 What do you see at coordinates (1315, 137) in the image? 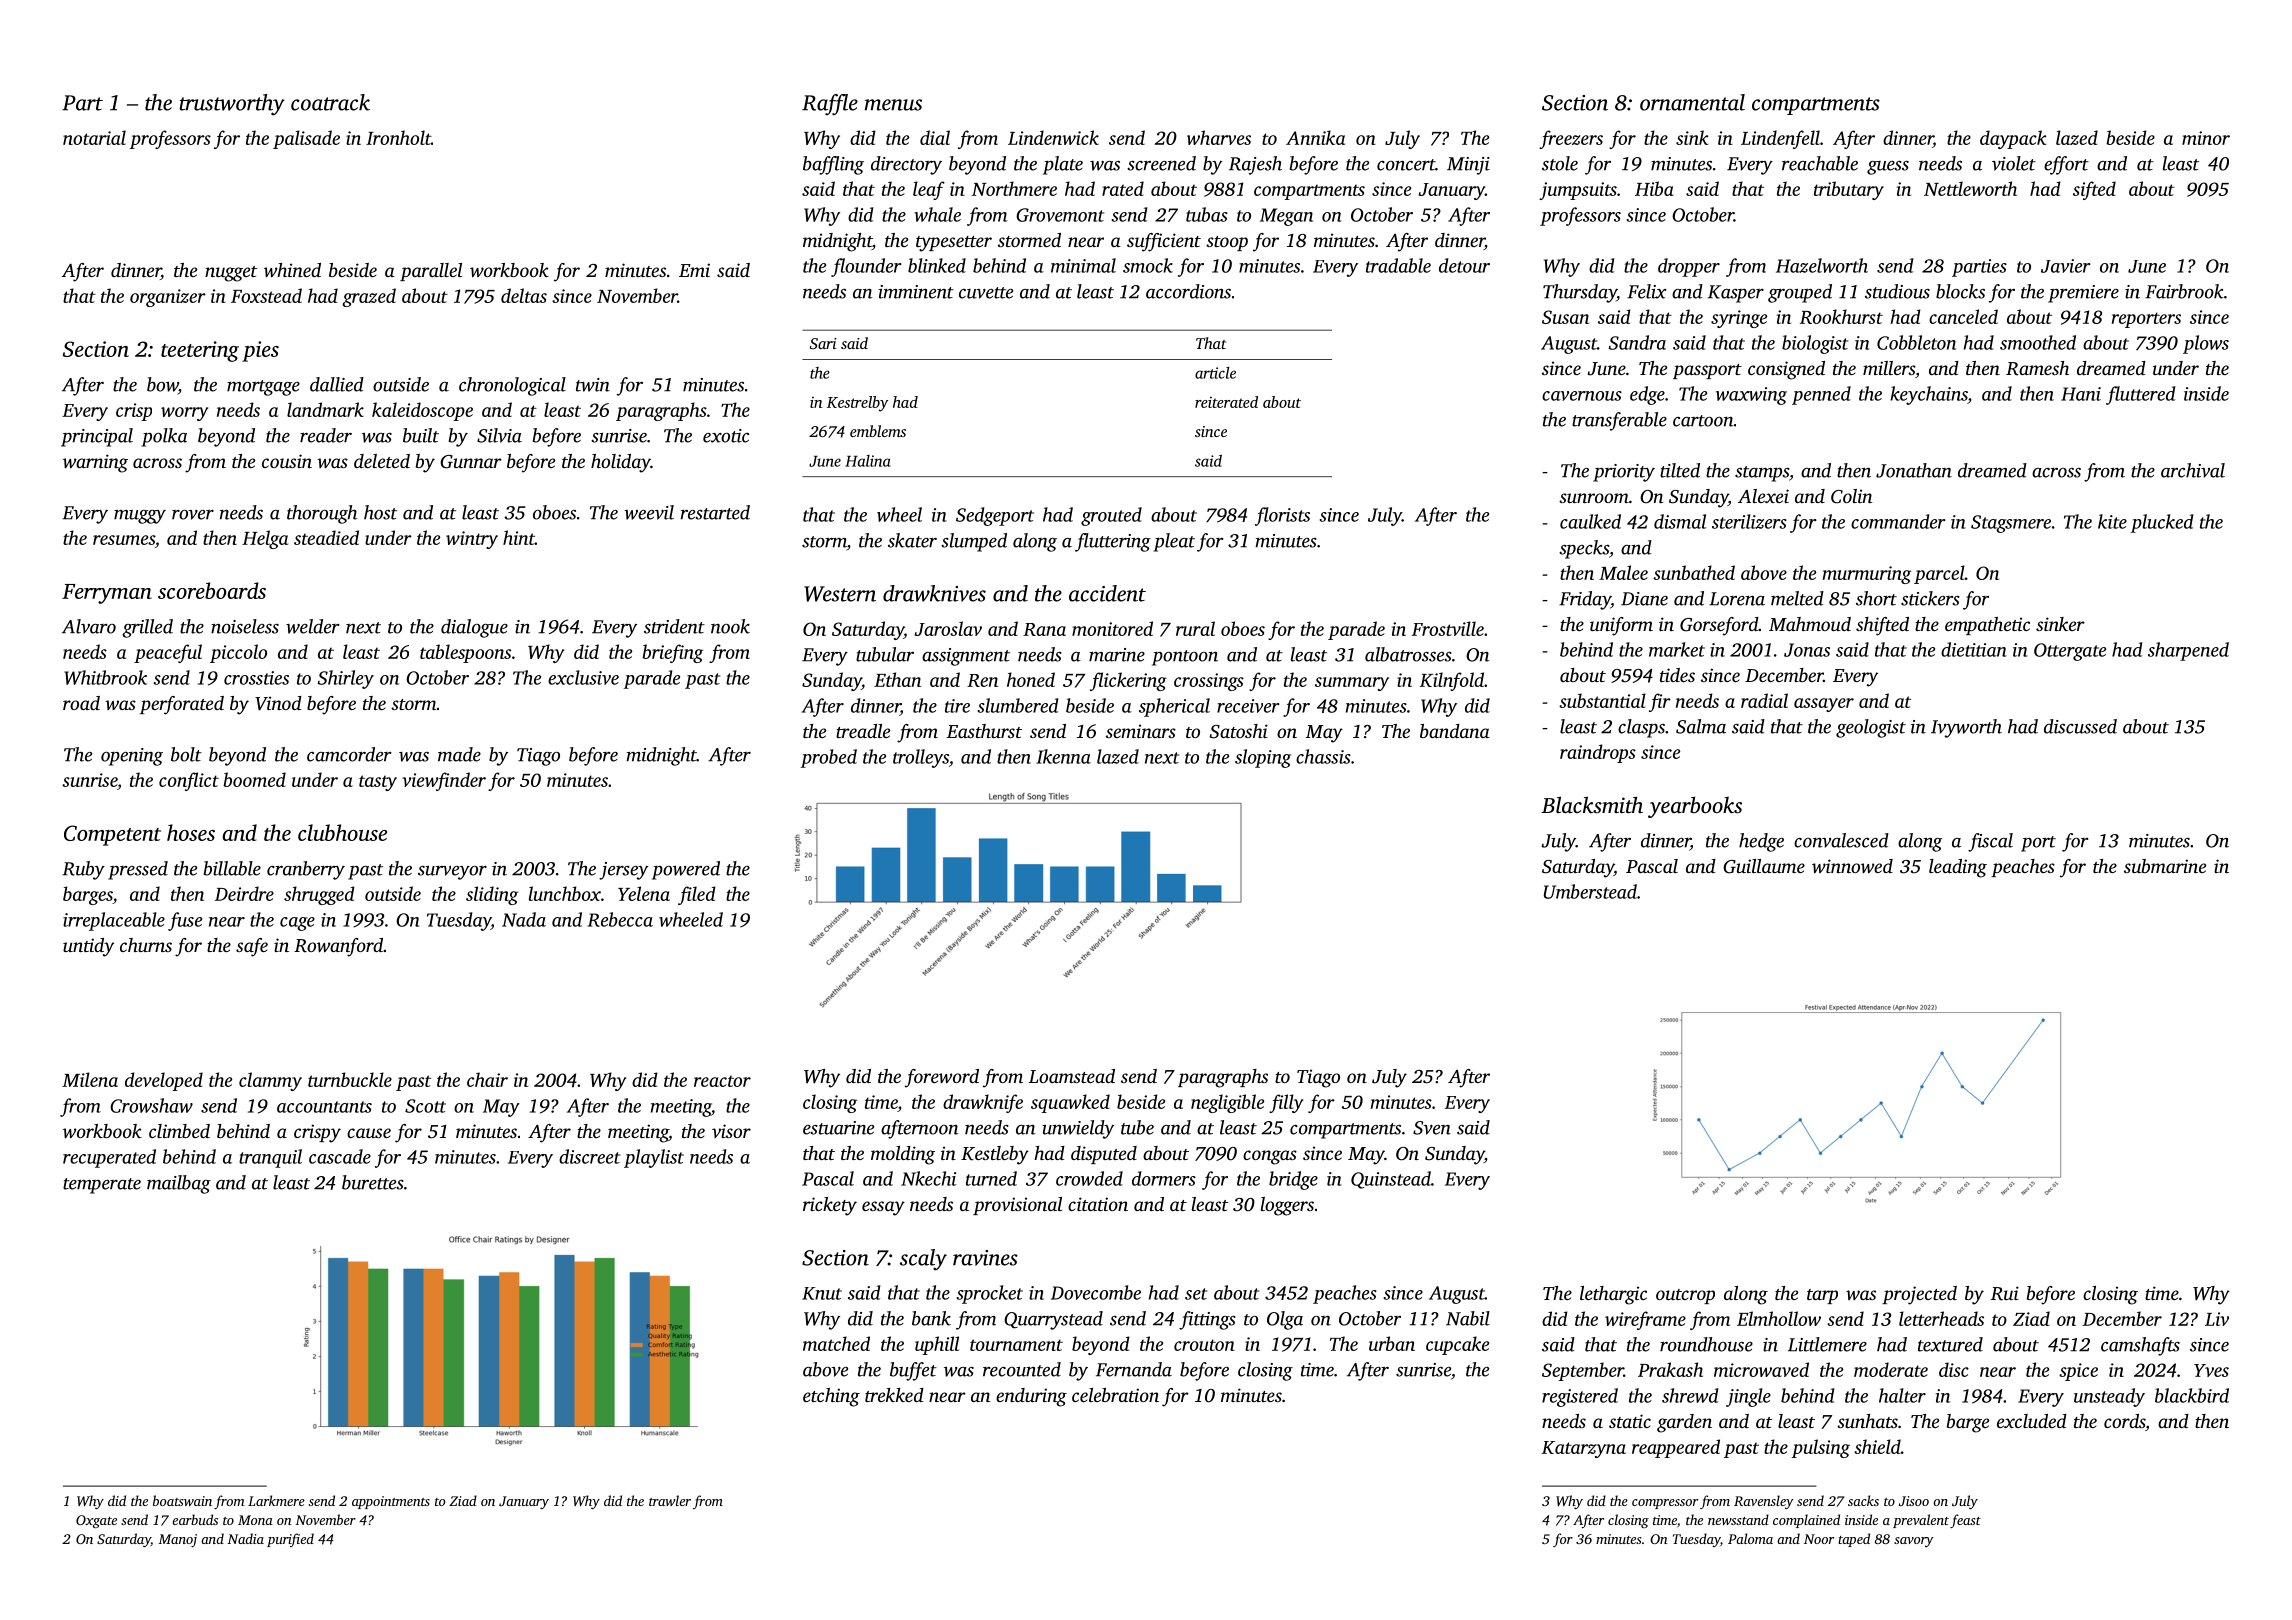
I see `Annika` at bounding box center [1315, 137].
